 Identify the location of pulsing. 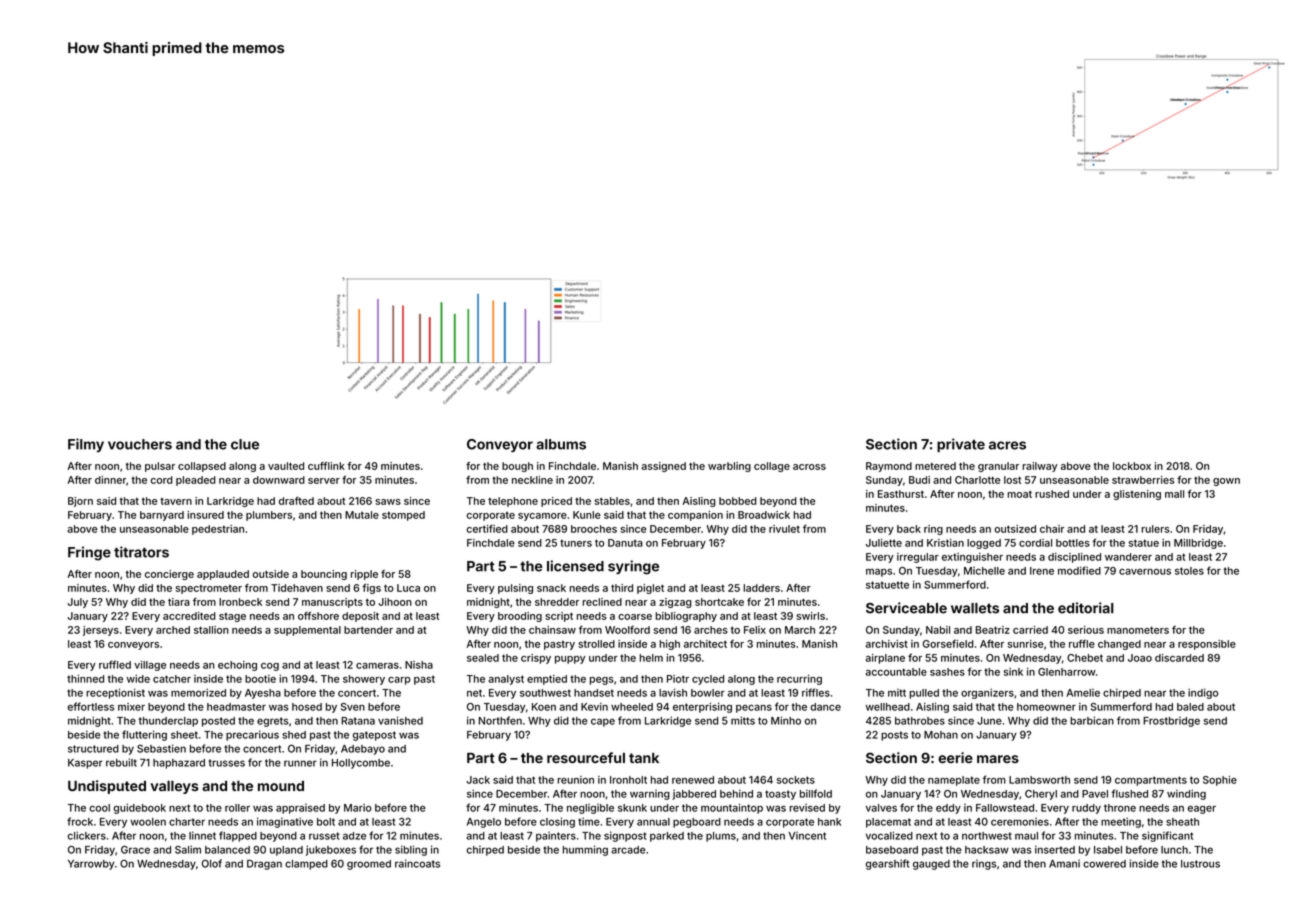
(515, 589).
